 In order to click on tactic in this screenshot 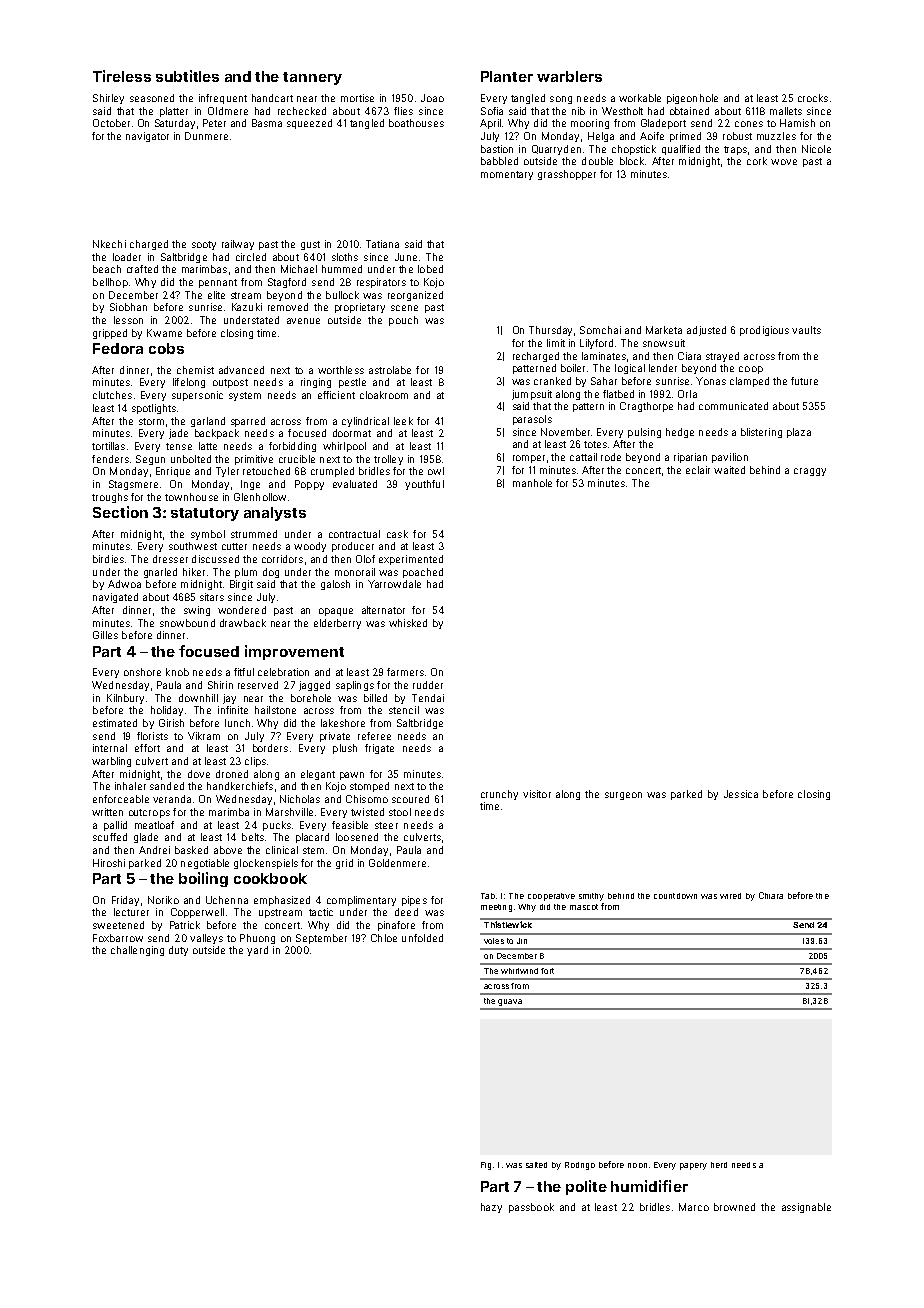, I will do `click(321, 912)`.
